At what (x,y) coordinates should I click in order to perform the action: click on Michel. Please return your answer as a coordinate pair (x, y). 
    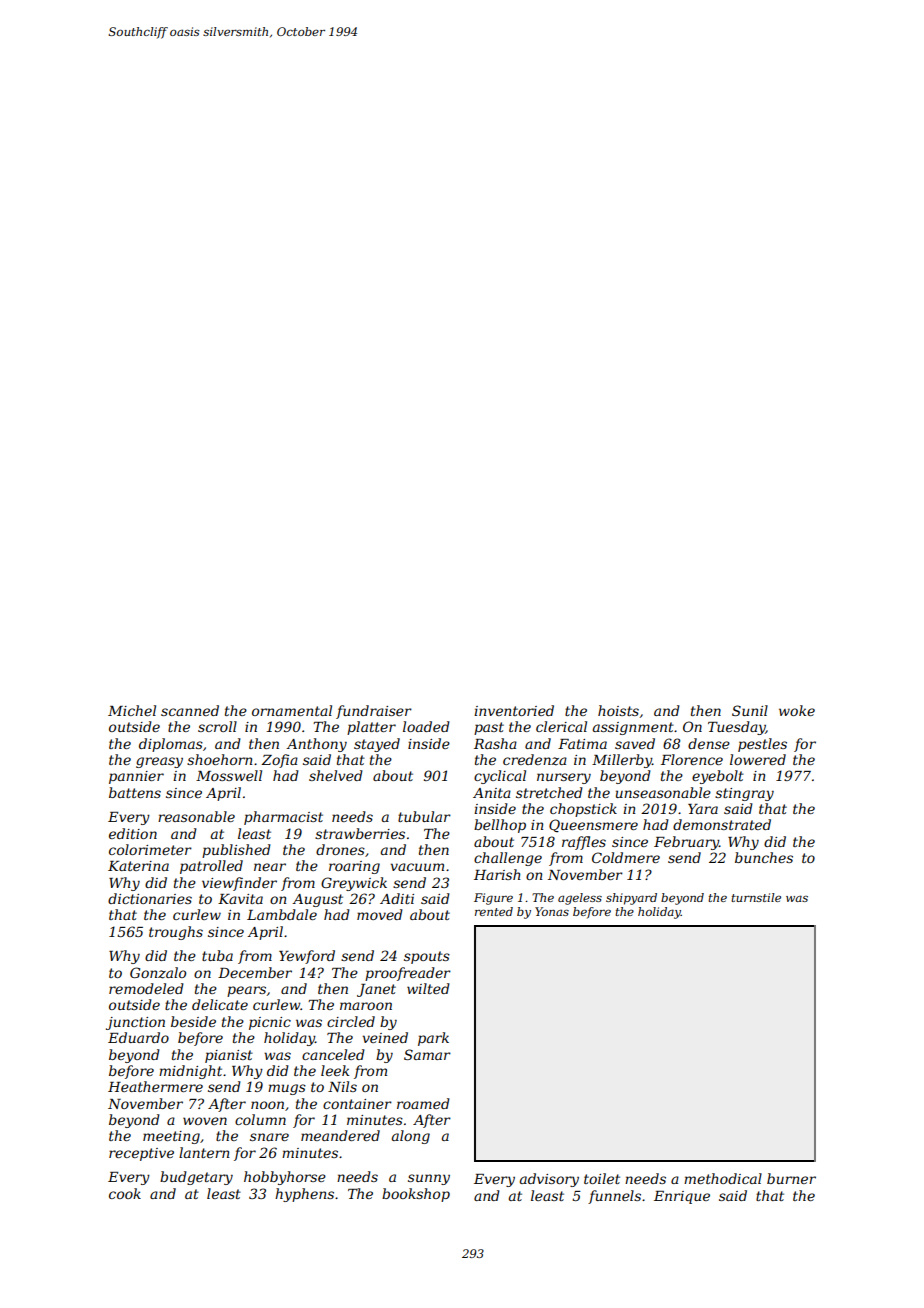
    Looking at the image, I should click on (132, 710).
